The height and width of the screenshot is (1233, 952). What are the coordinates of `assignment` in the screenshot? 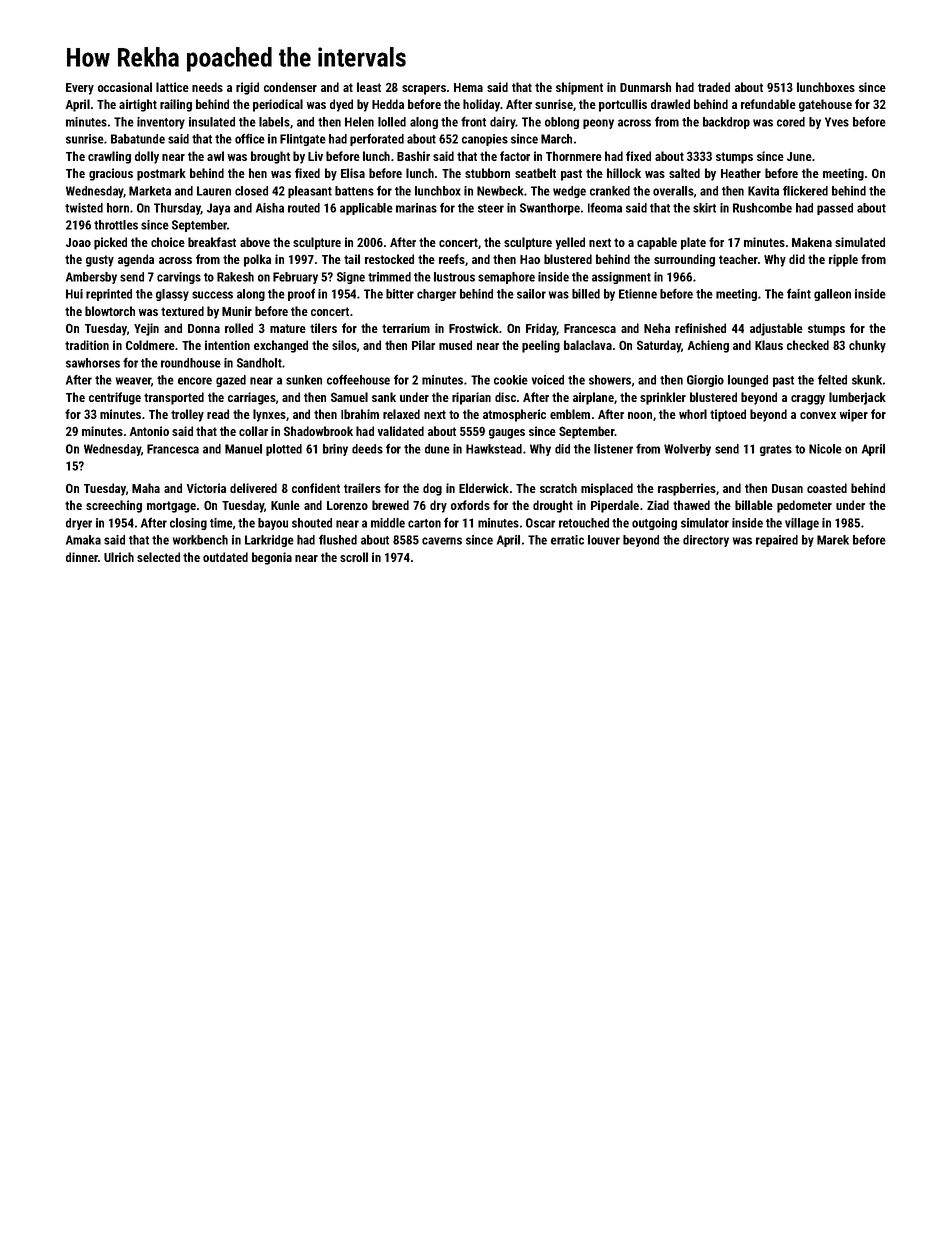 It's located at (621, 278).
